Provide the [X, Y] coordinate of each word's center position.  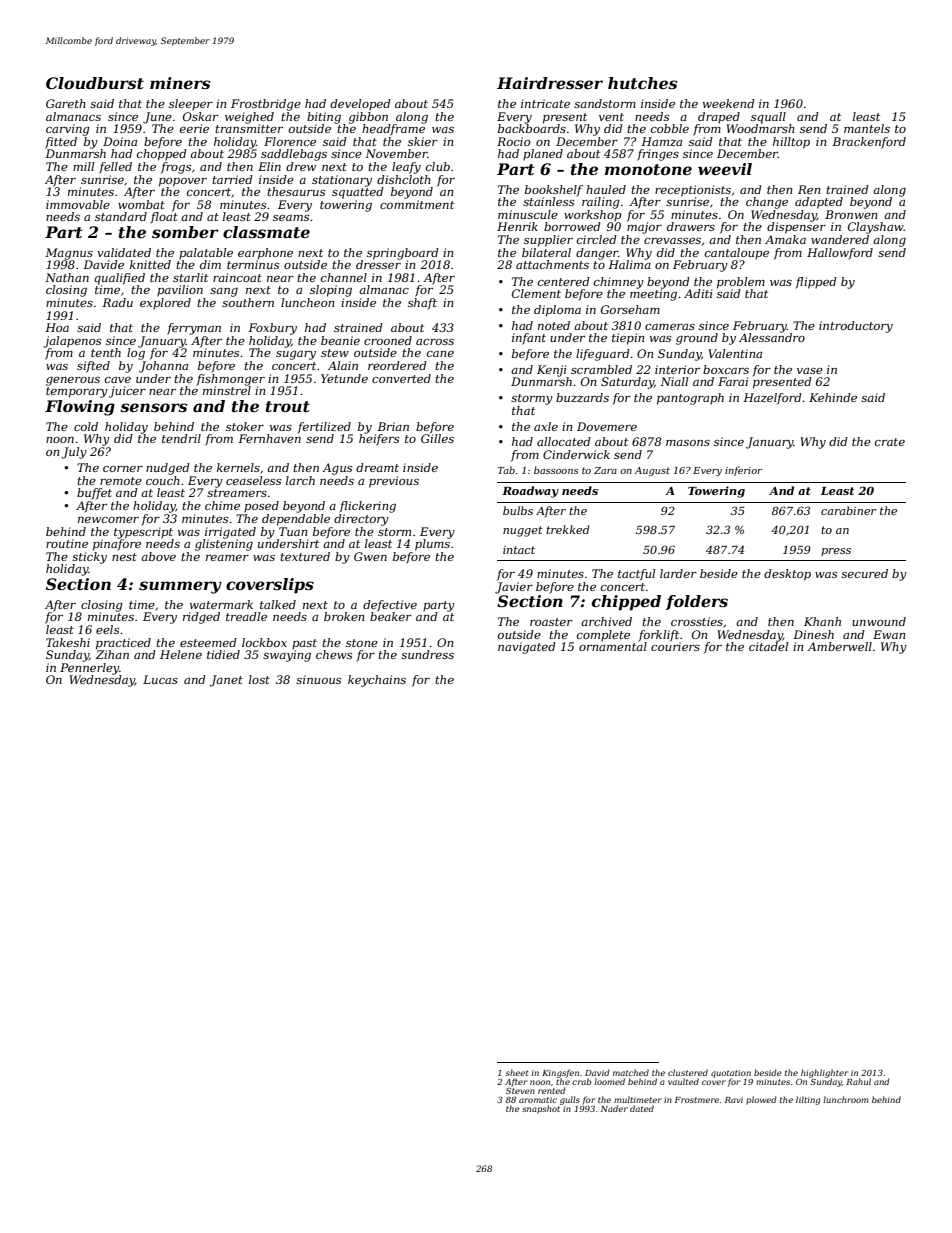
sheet [517, 1072]
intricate [545, 103]
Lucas [160, 679]
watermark [221, 604]
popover [183, 182]
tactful [636, 575]
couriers [675, 646]
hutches [642, 83]
